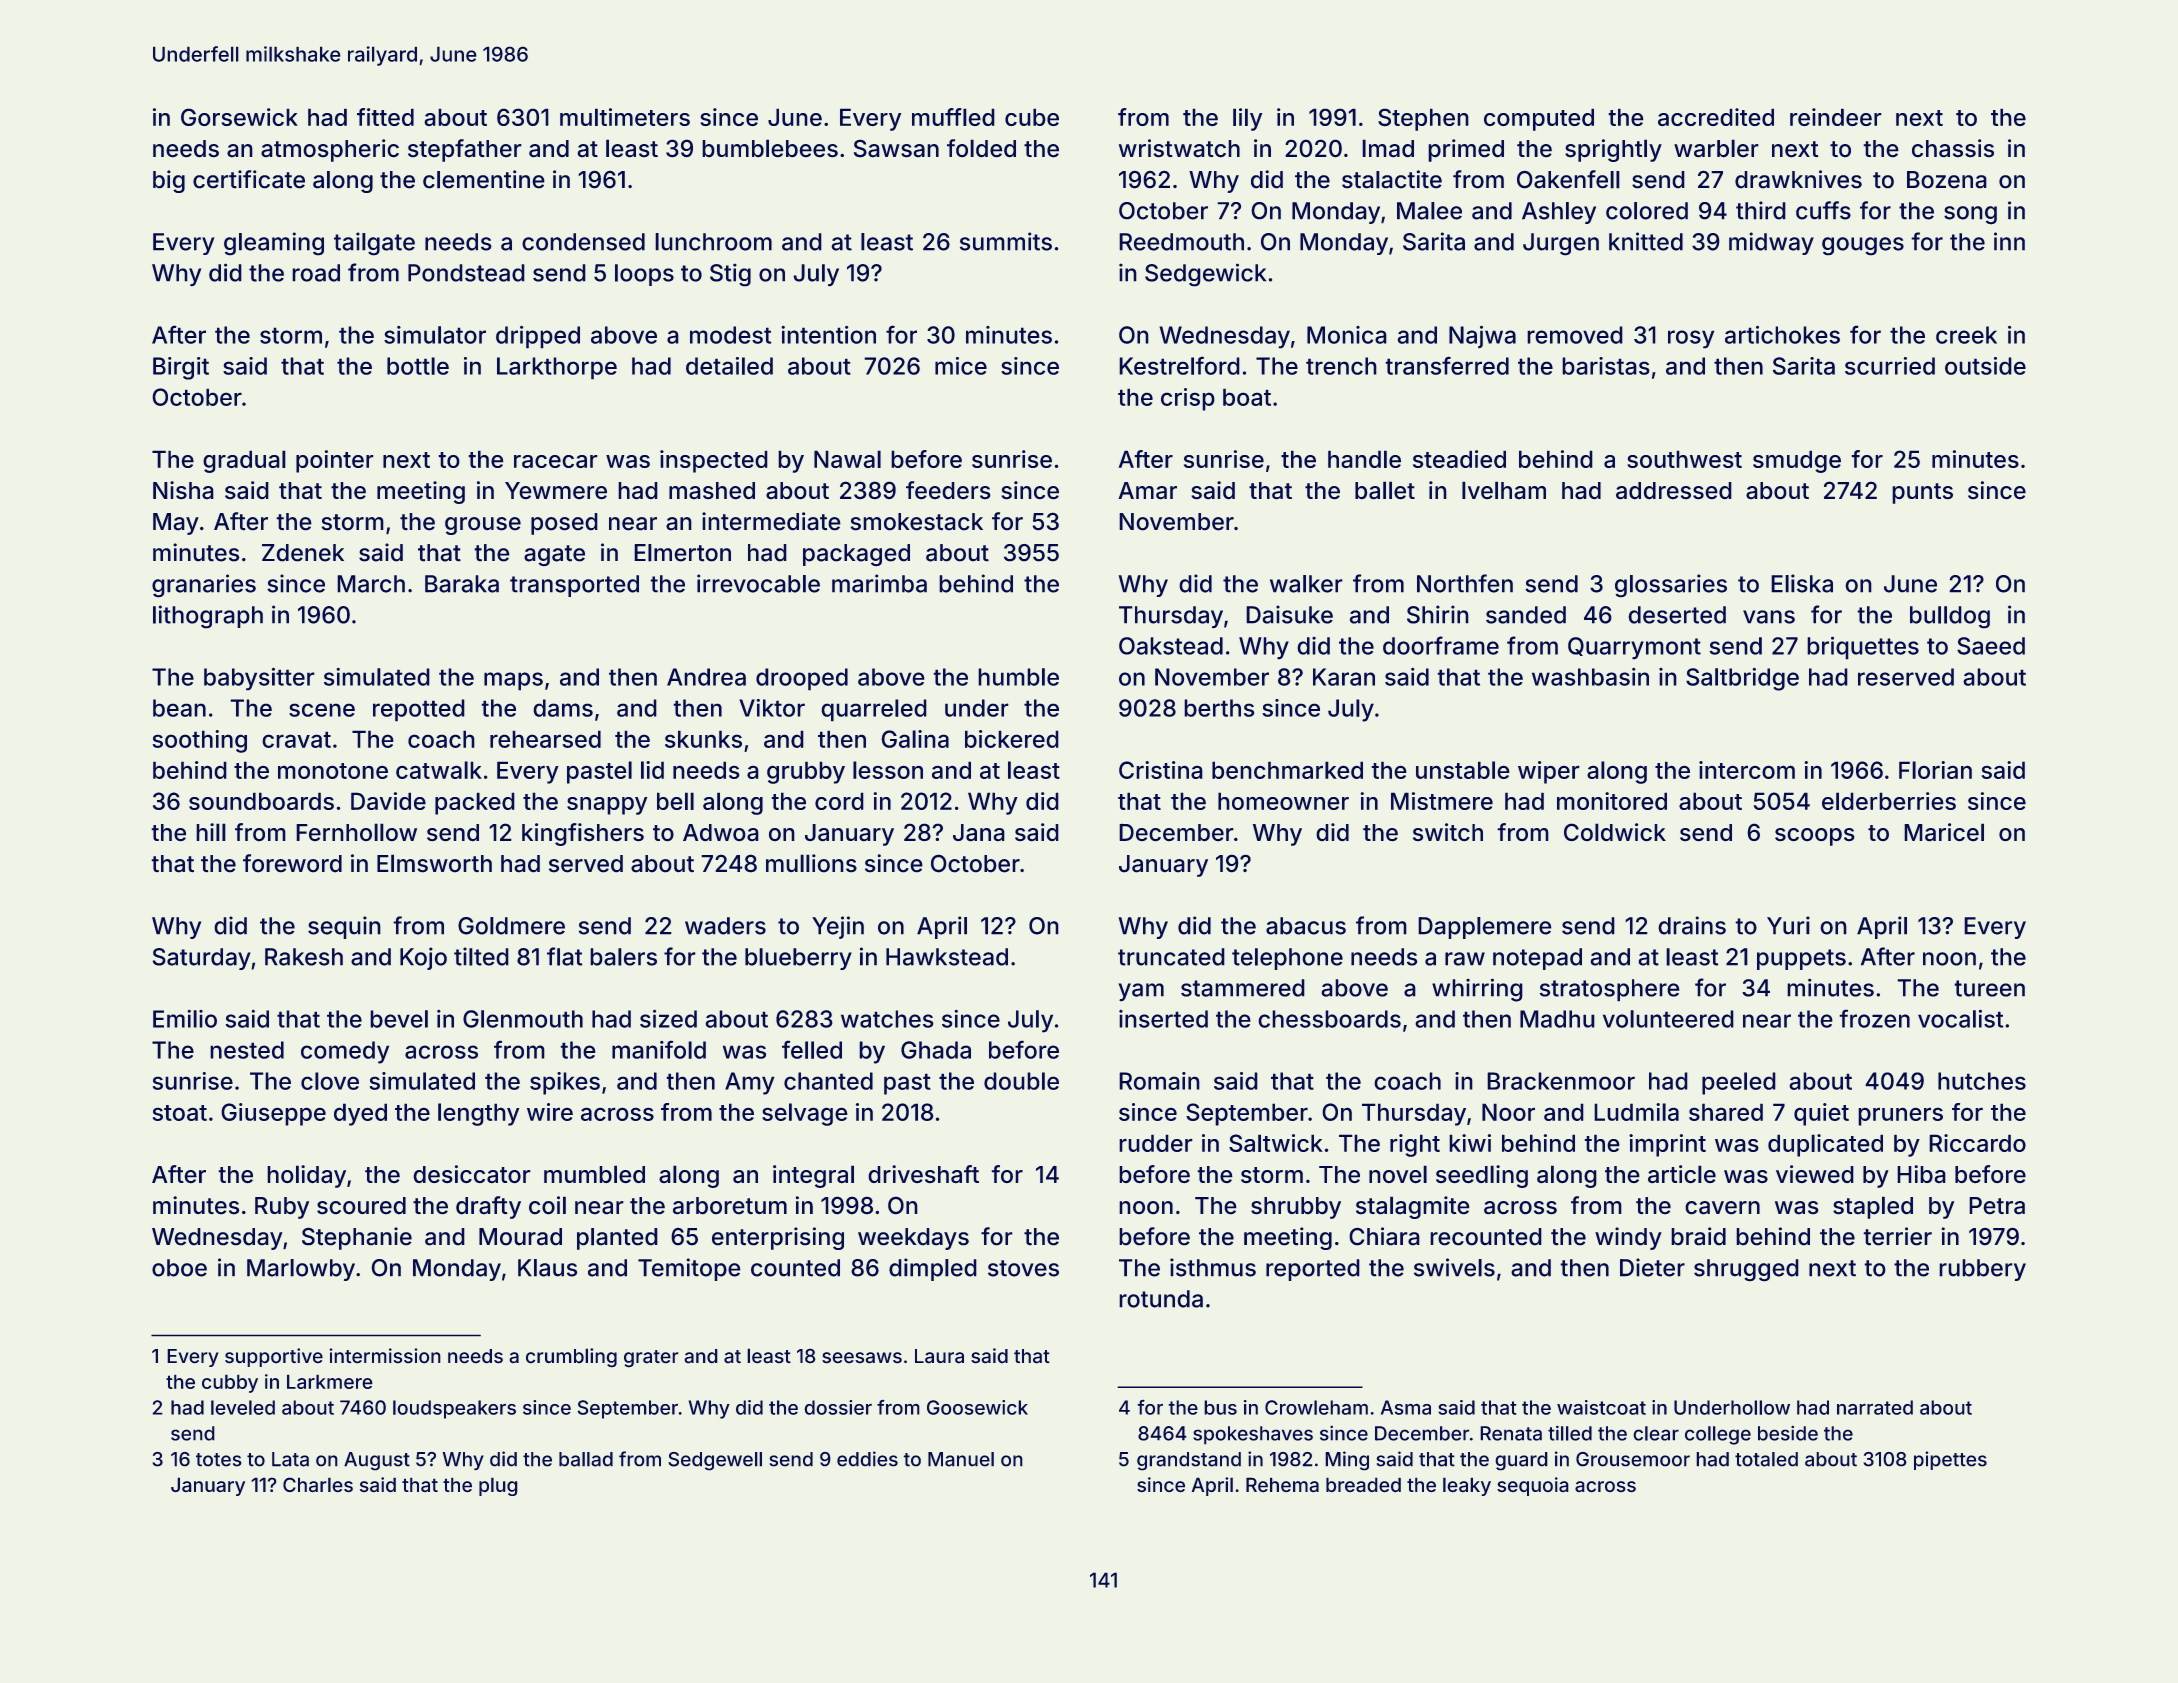 The height and width of the screenshot is (1683, 2178). What do you see at coordinates (1219, 708) in the screenshot?
I see `berths` at bounding box center [1219, 708].
